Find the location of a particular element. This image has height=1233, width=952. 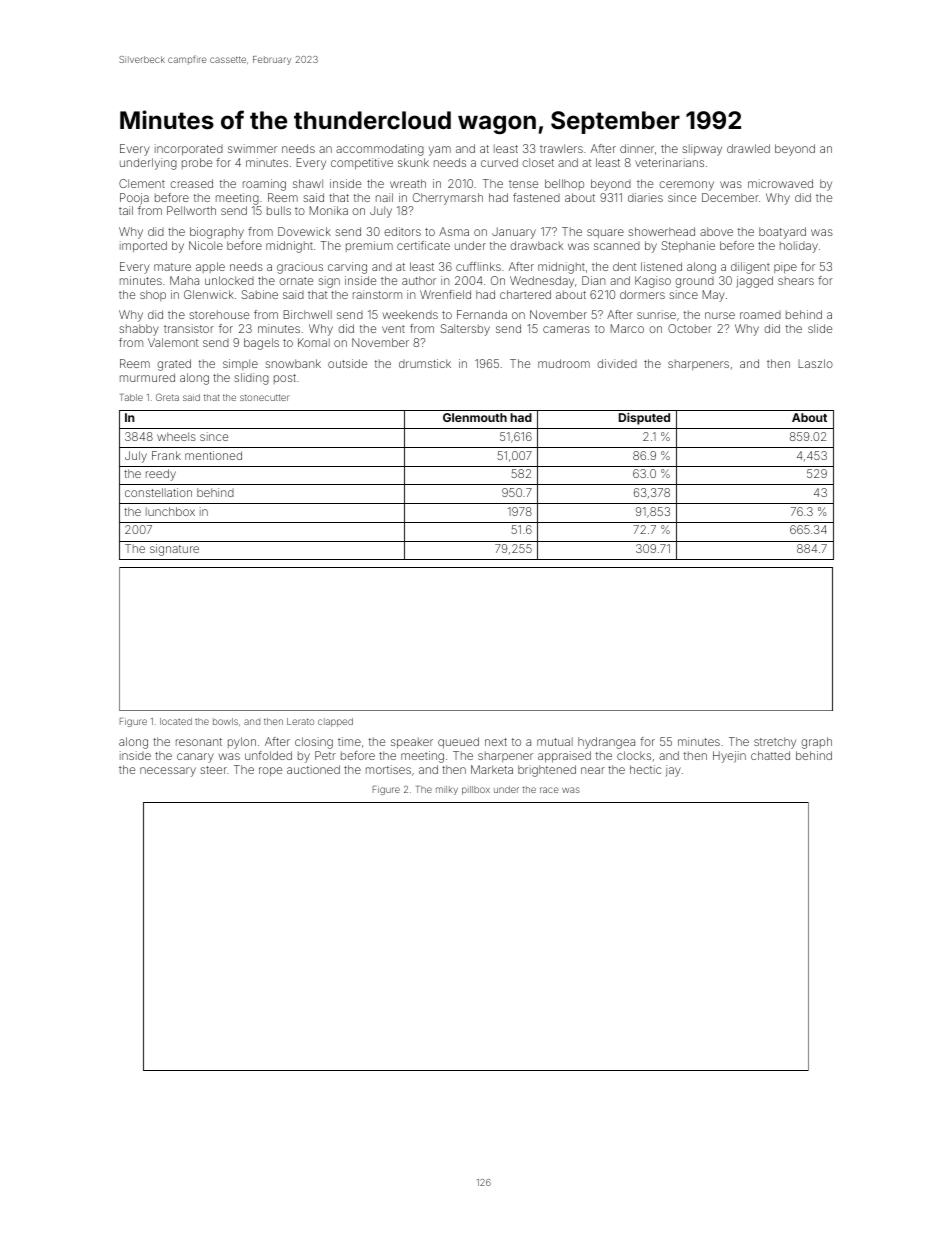

Pellworth is located at coordinates (191, 210).
